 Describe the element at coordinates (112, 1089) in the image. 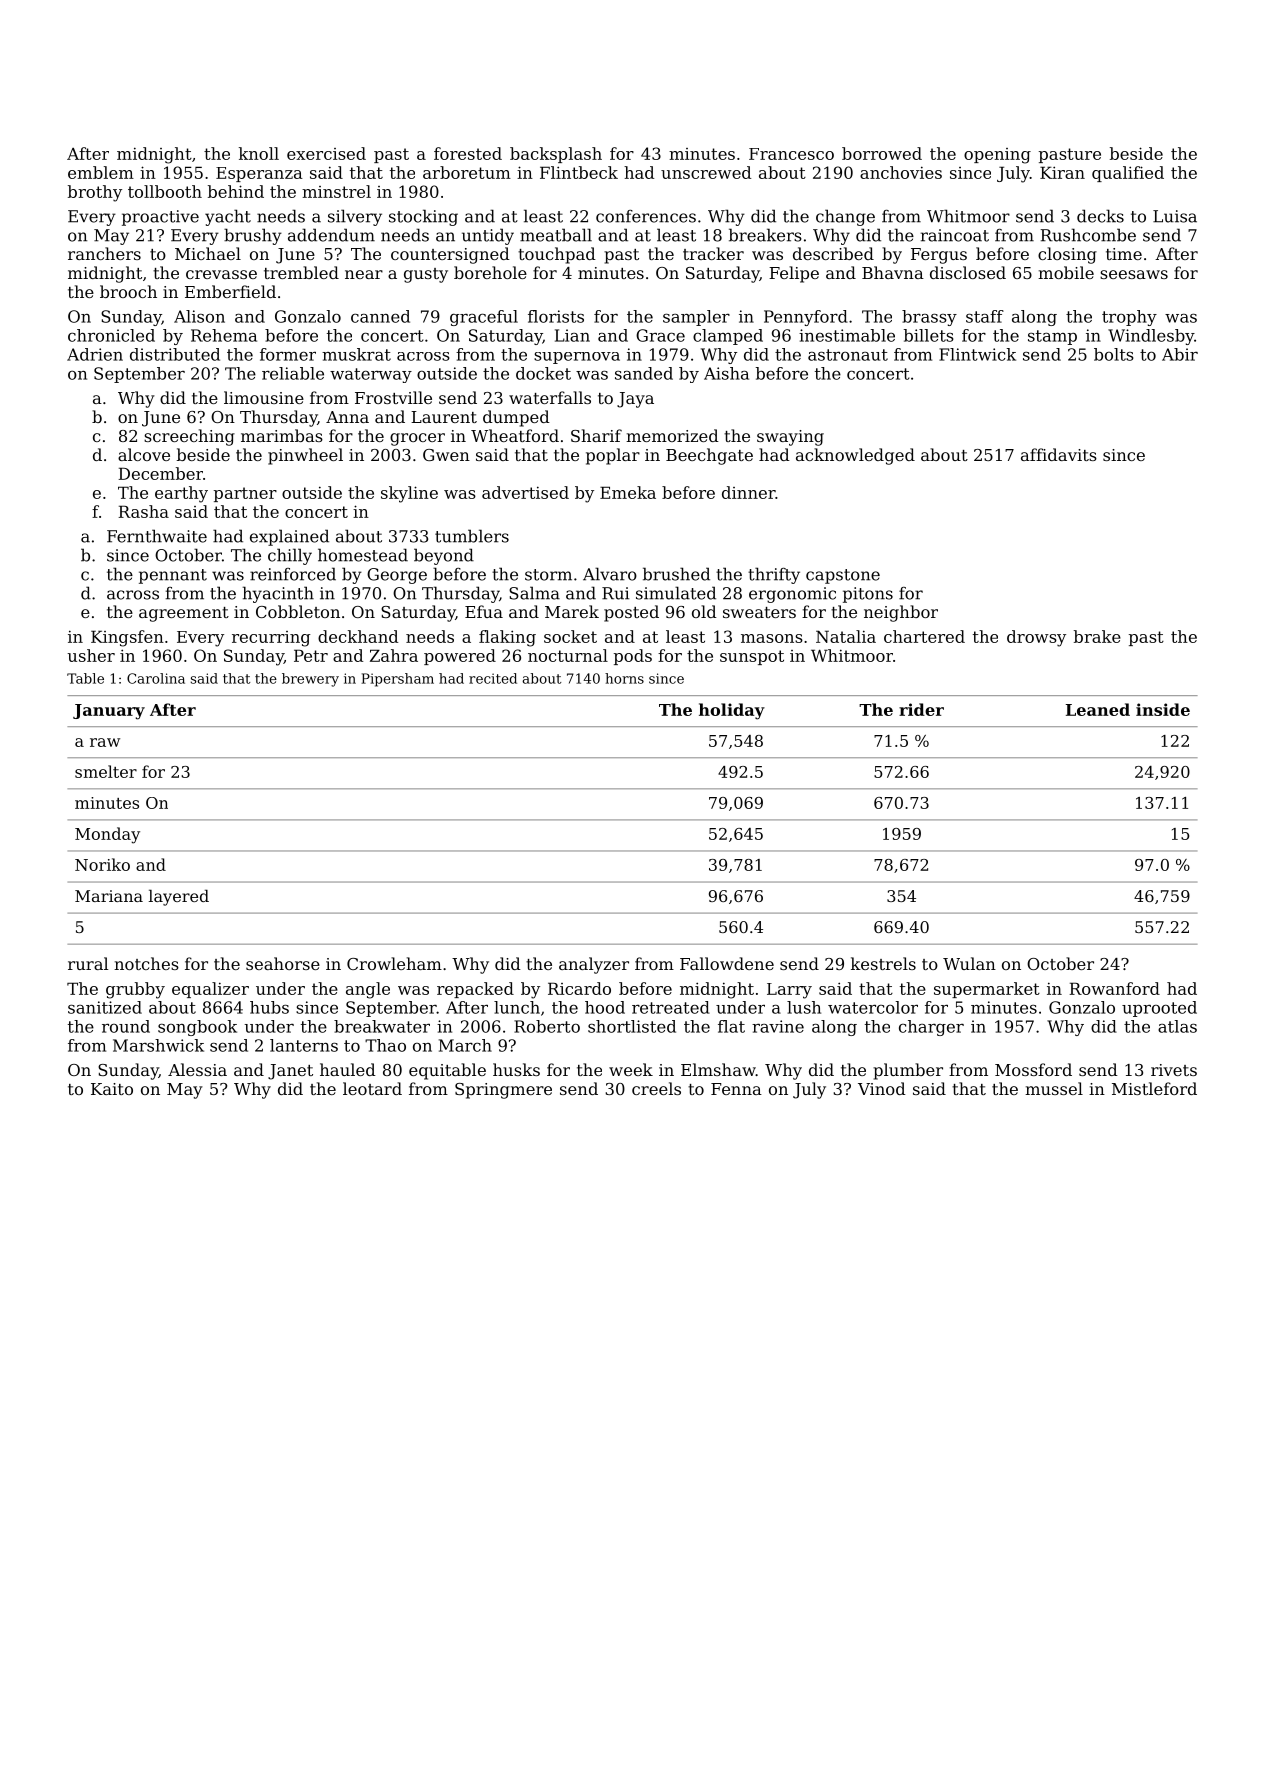

I see `Kaito` at that location.
